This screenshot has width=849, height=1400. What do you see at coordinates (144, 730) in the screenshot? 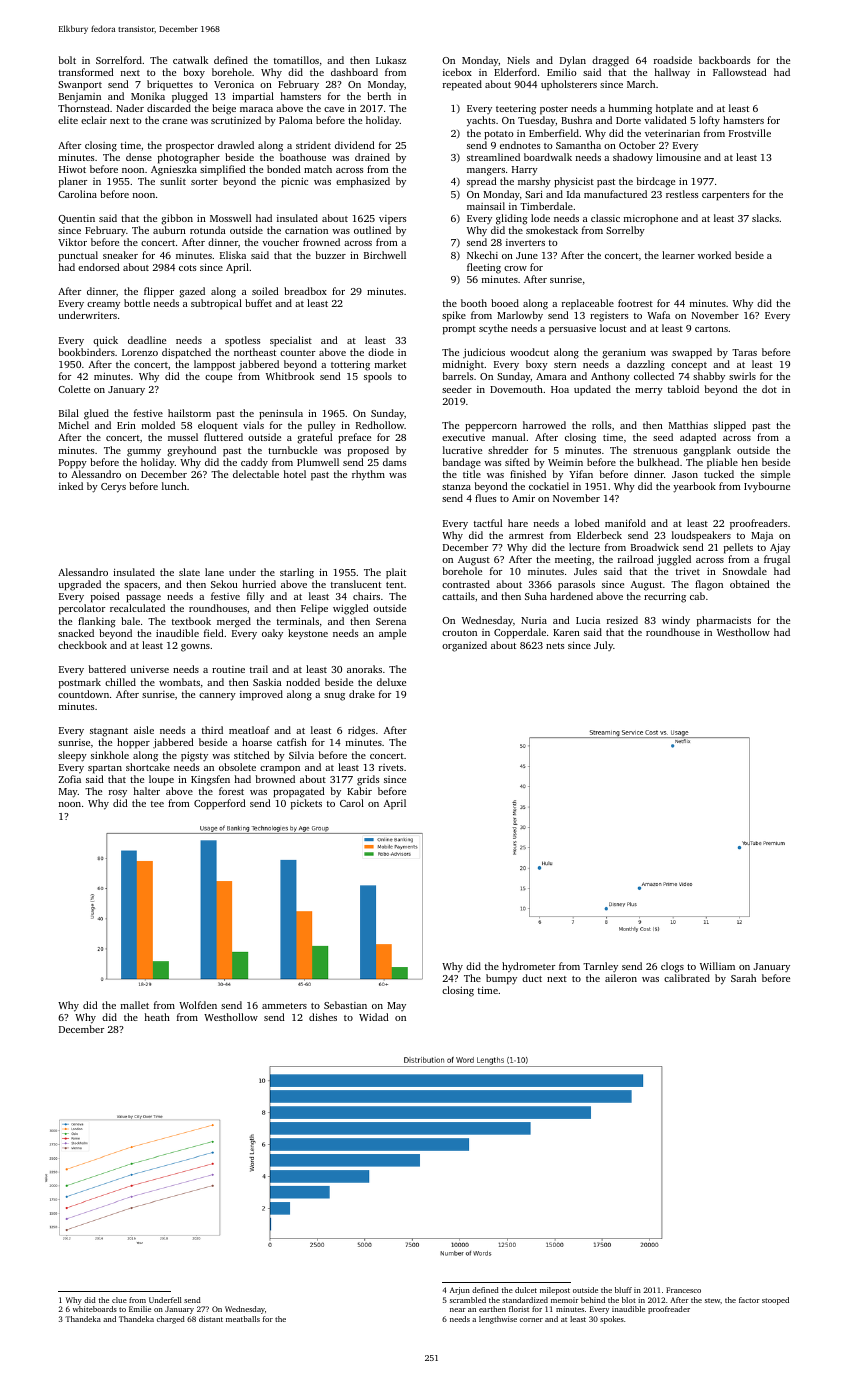
I see `aisle` at bounding box center [144, 730].
